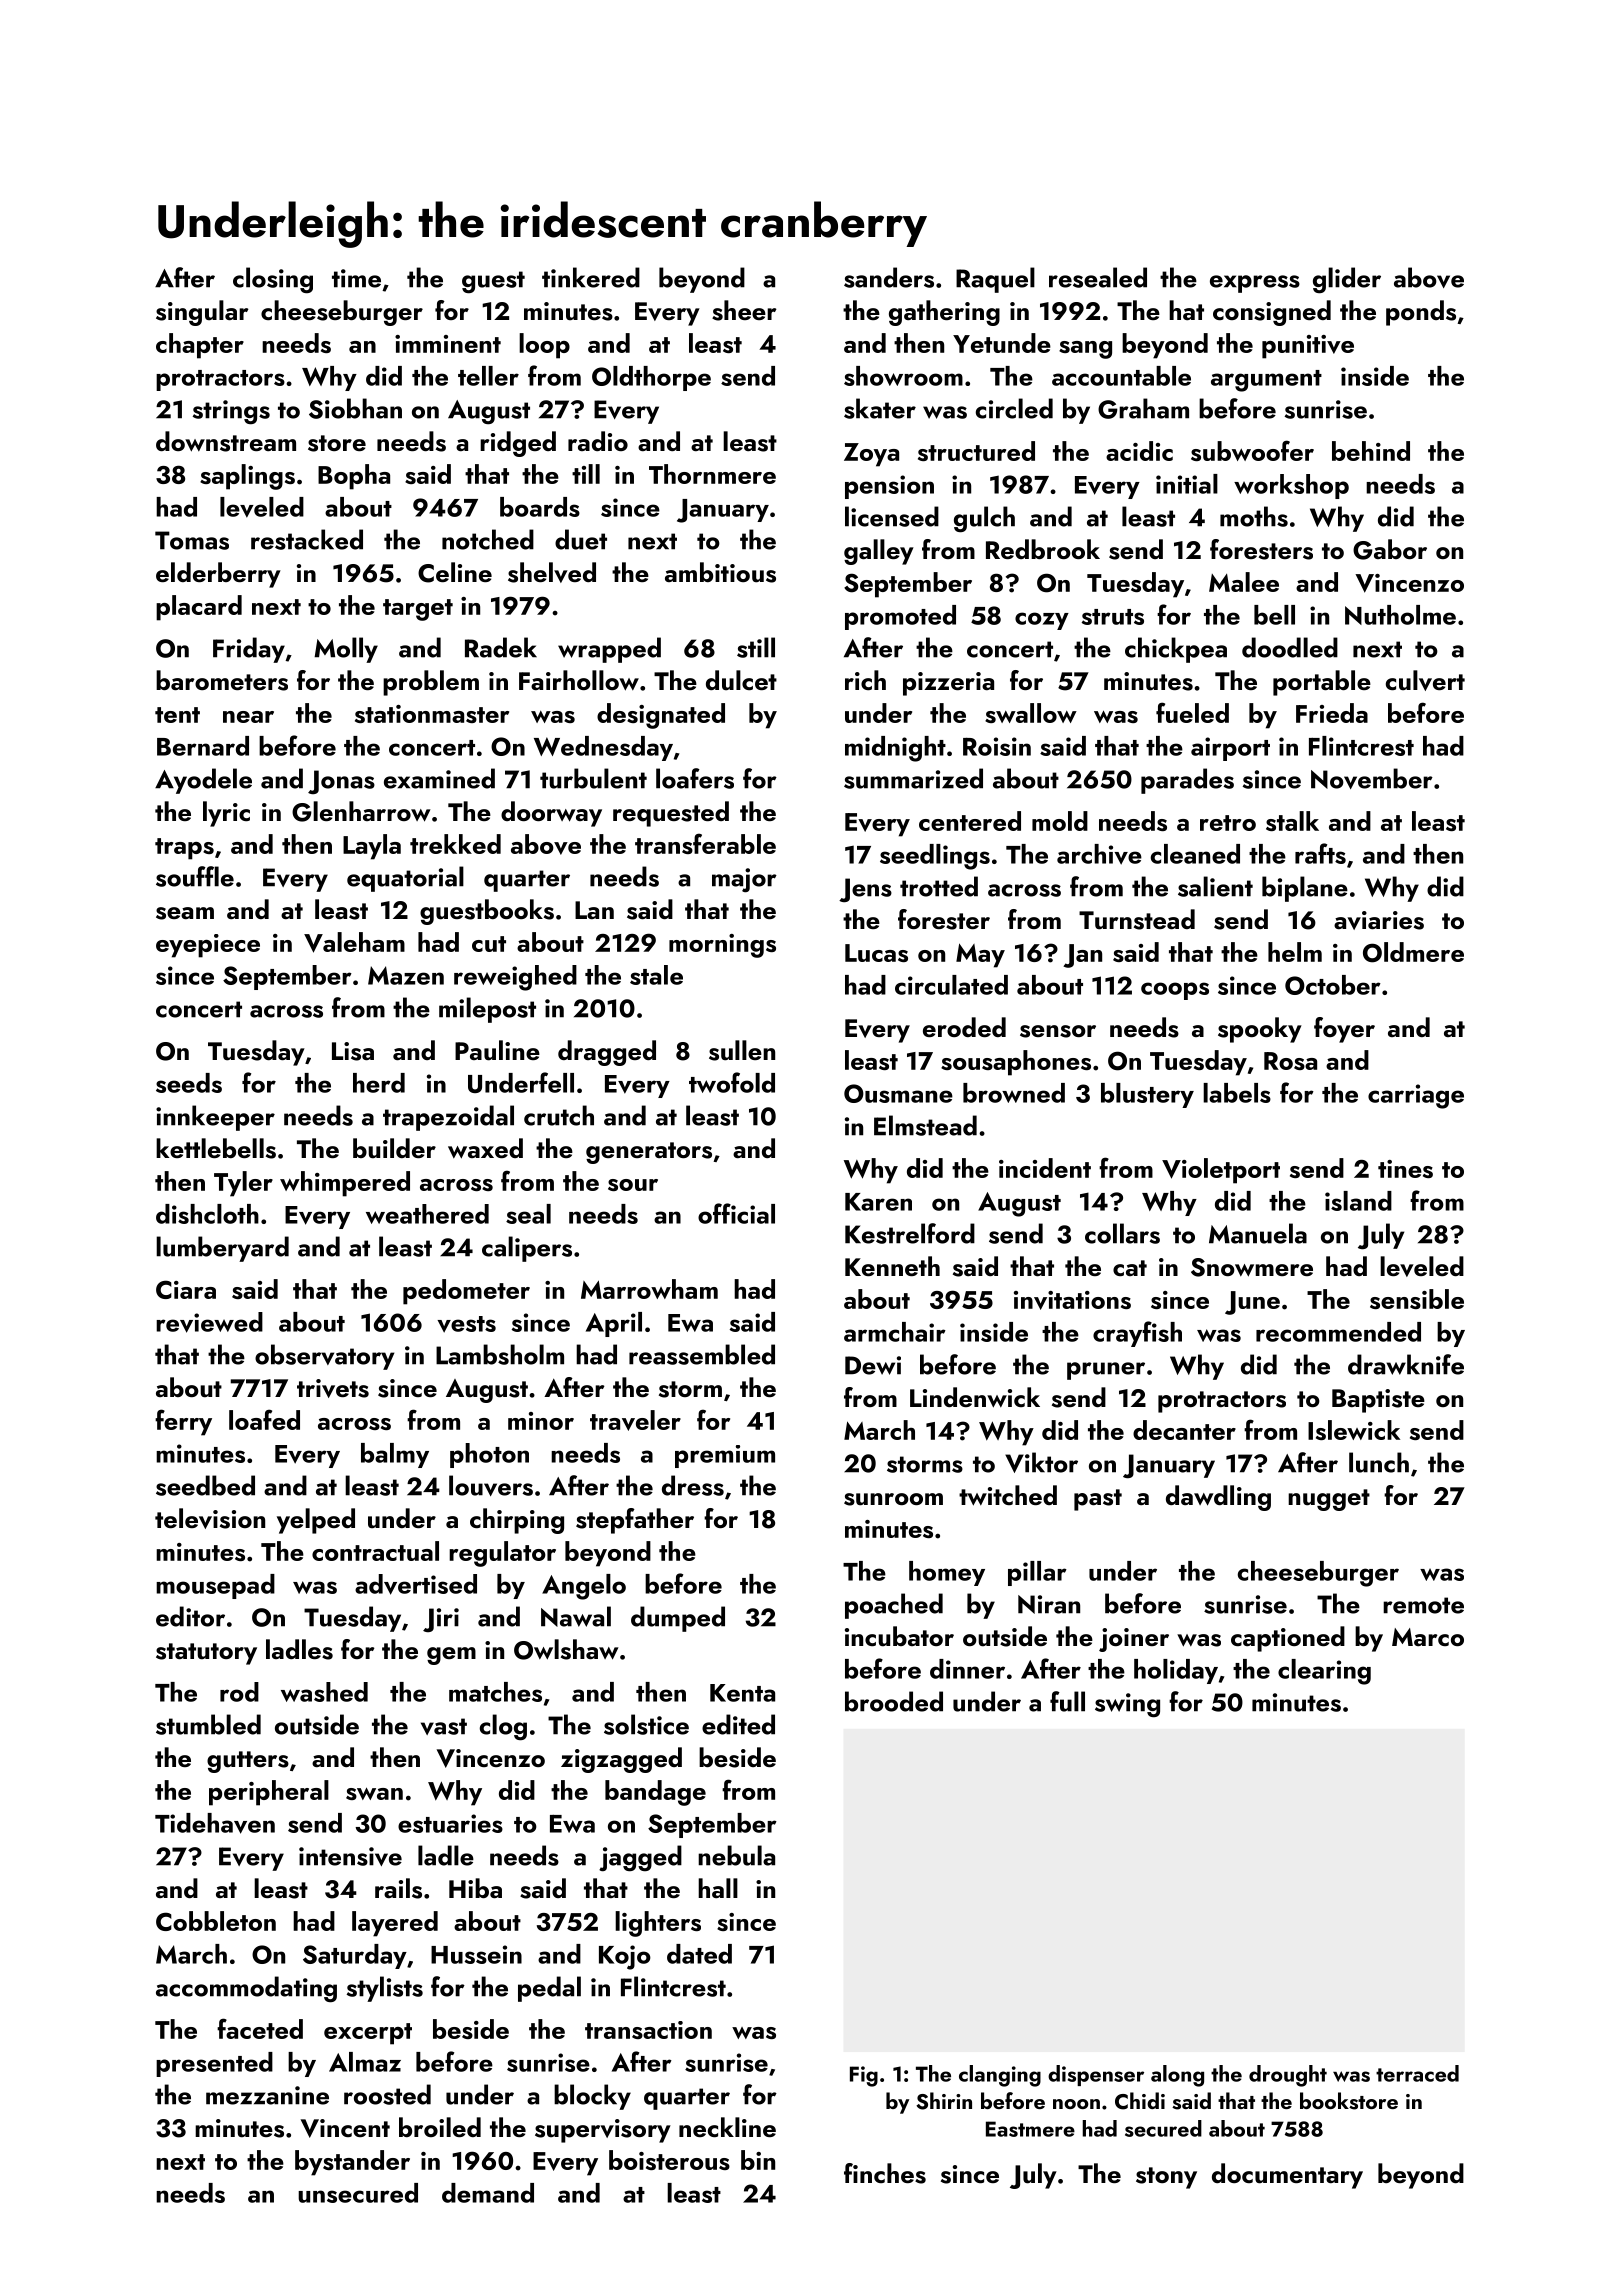 This screenshot has height=2292, width=1620. What do you see at coordinates (356, 278) in the screenshot?
I see `time` at bounding box center [356, 278].
